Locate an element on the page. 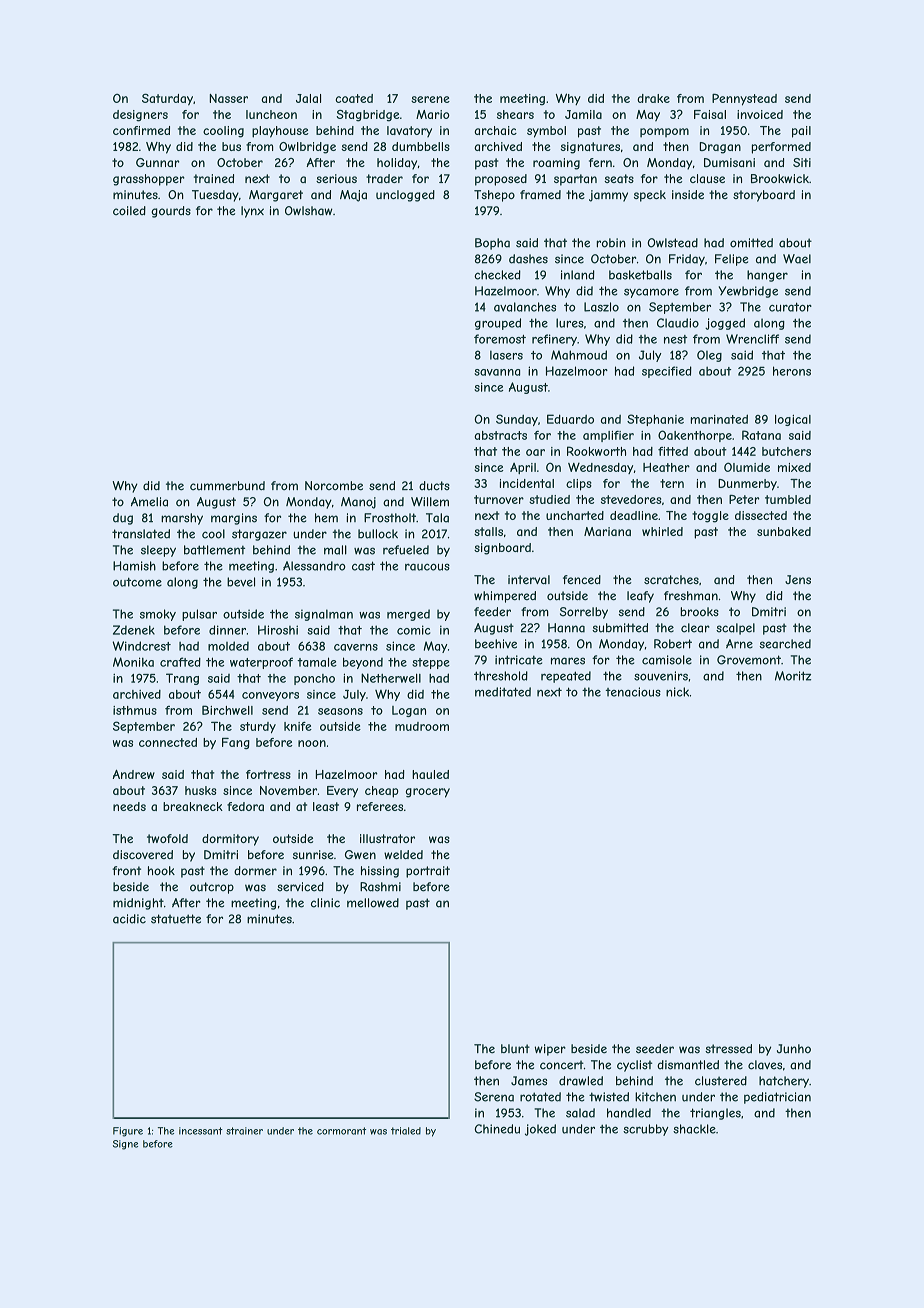  serene is located at coordinates (430, 99).
